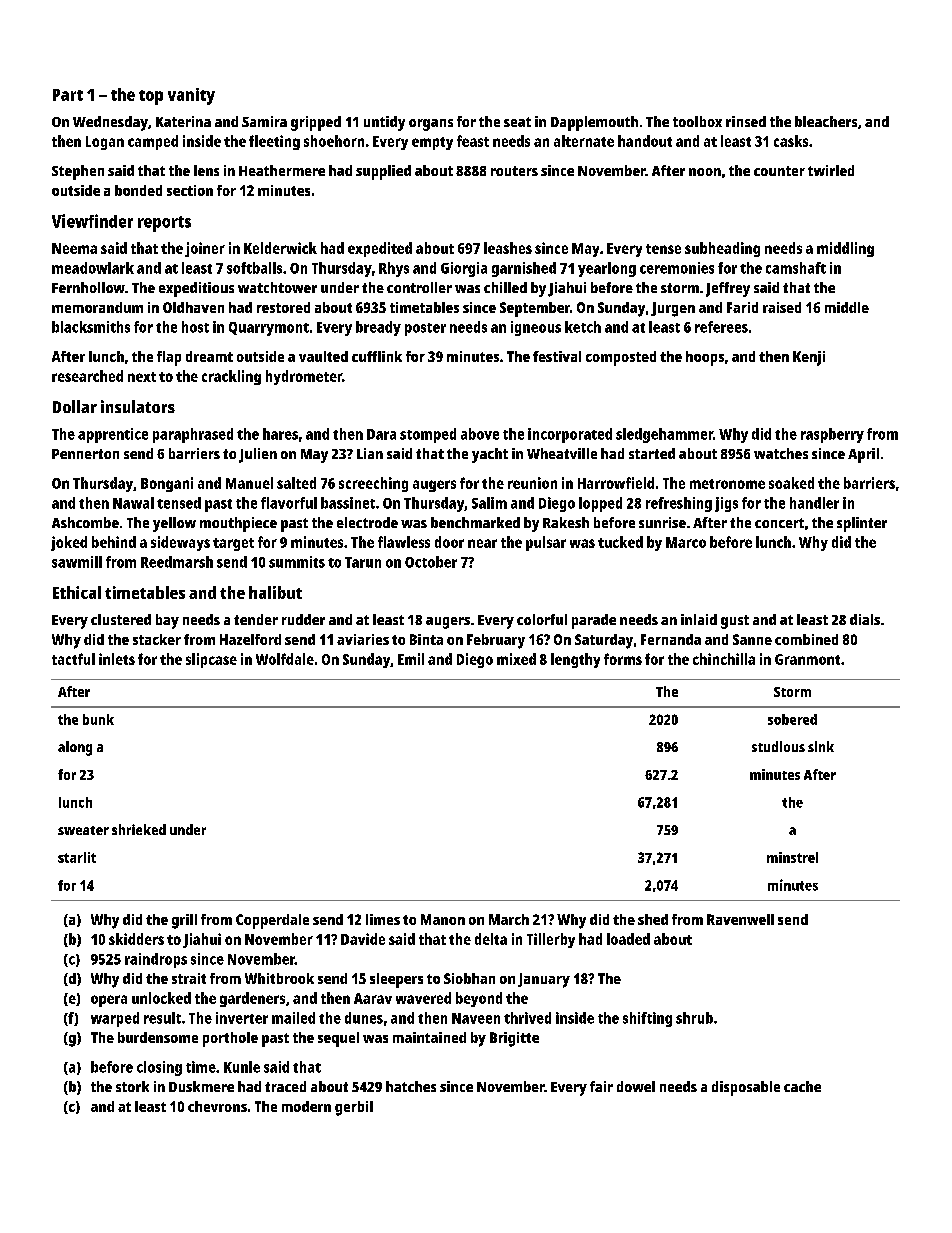 This page has height=1233, width=952. Describe the element at coordinates (809, 358) in the page. I see `Kenji` at that location.
